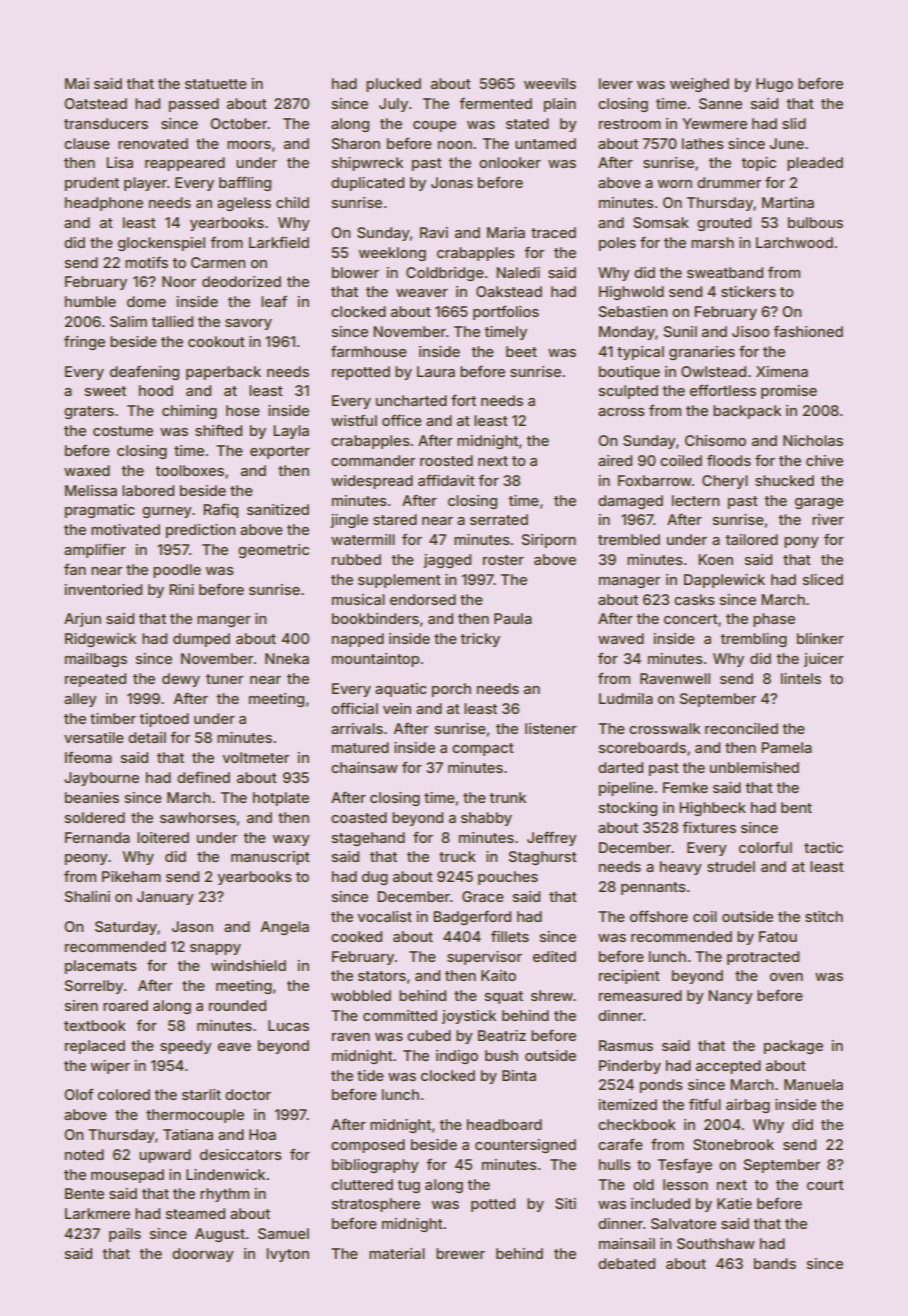  Describe the element at coordinates (460, 1253) in the page. I see `brewer` at that location.
